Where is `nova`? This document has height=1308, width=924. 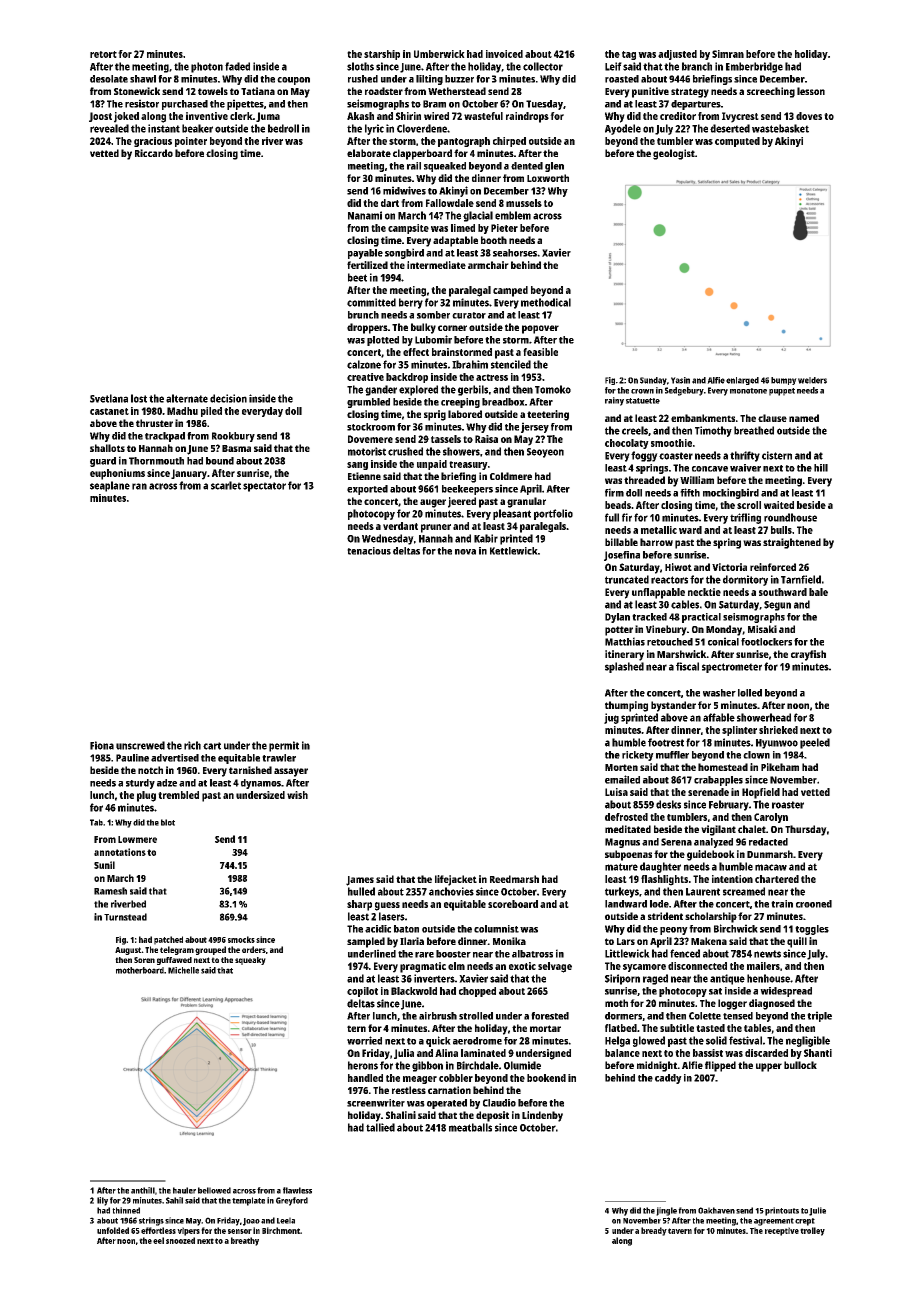 nova is located at coordinates (465, 552).
